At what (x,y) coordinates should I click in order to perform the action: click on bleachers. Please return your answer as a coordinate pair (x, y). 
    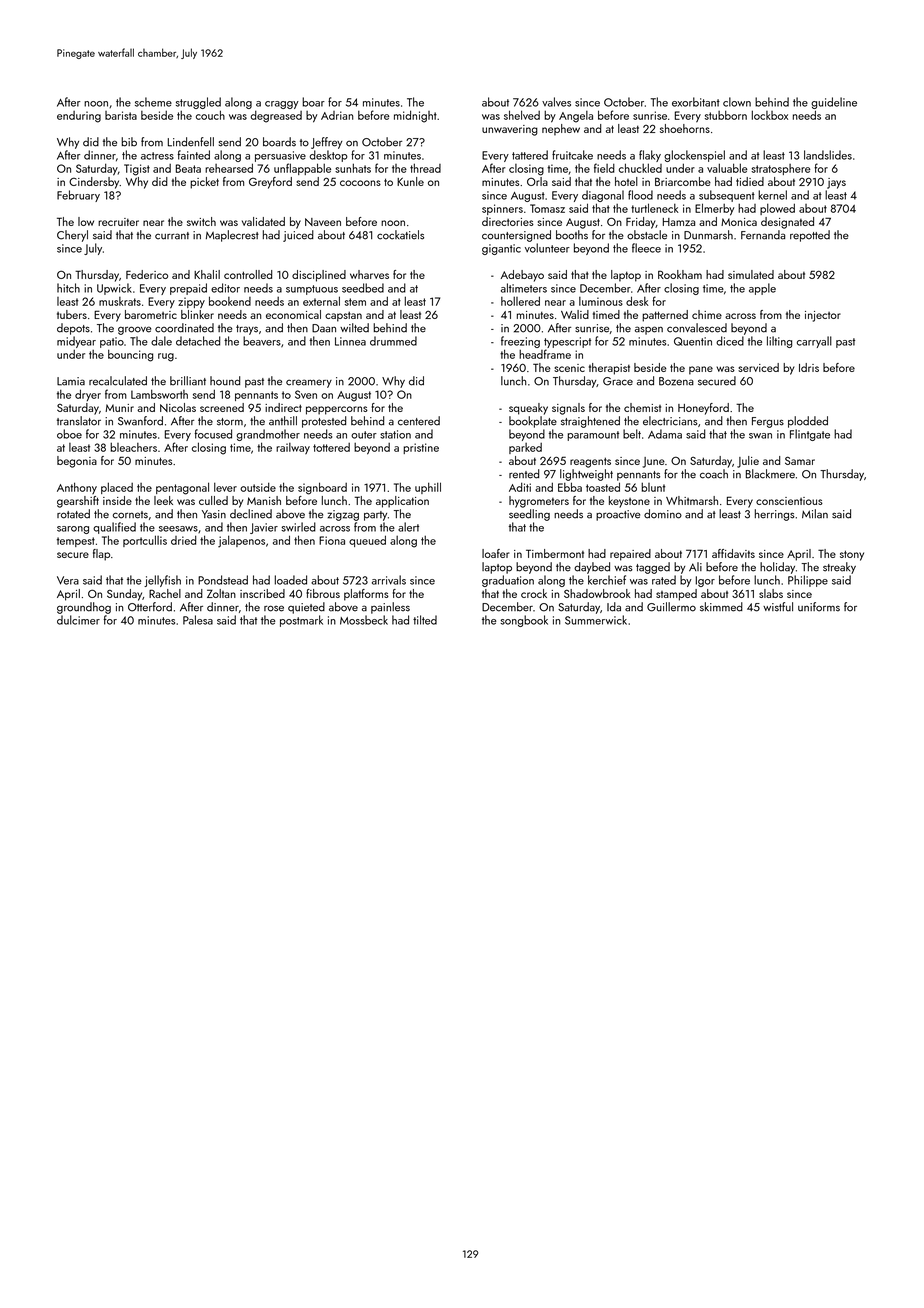
    Looking at the image, I should click on (133, 447).
